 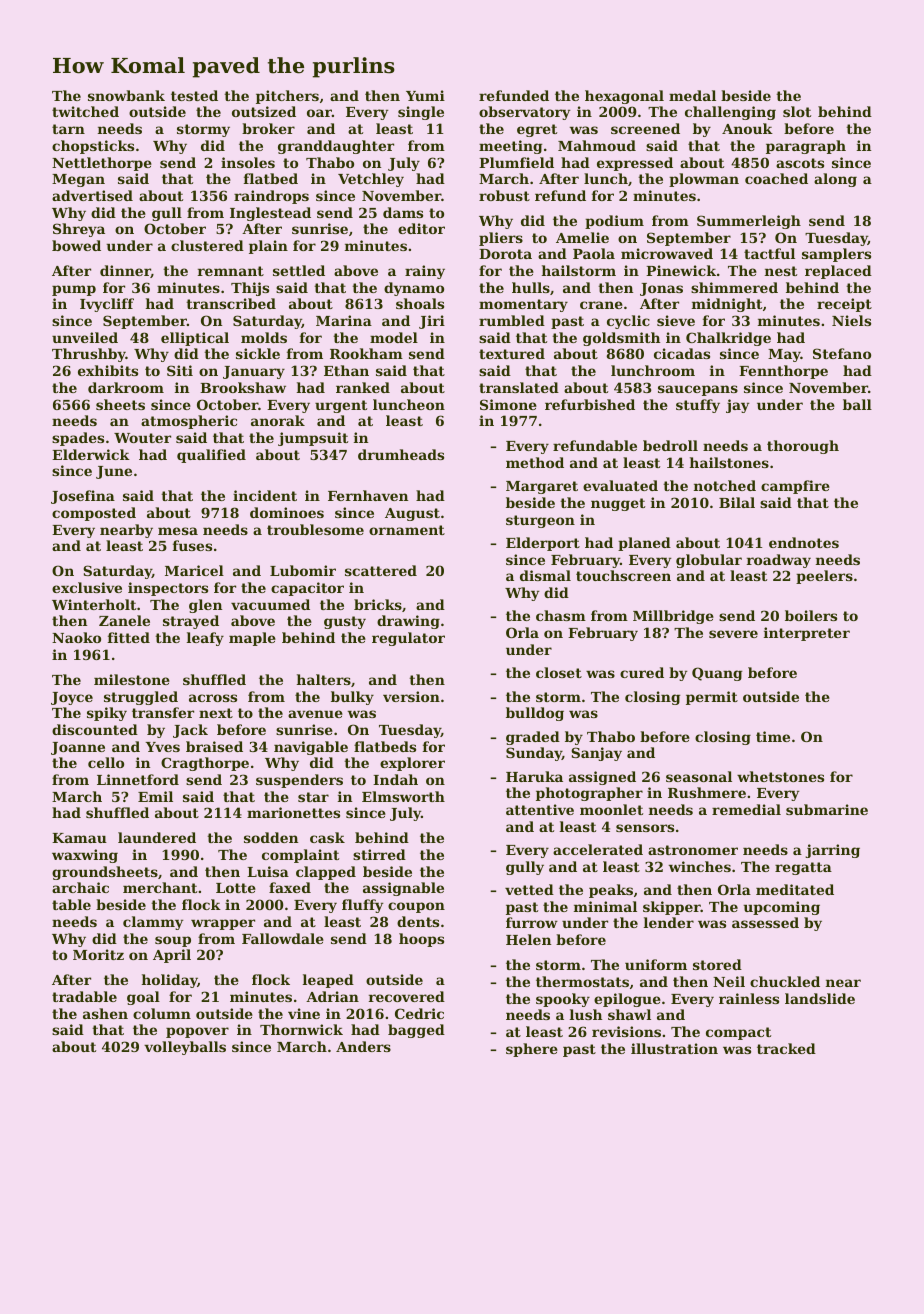 What do you see at coordinates (712, 698) in the page?
I see `permit` at bounding box center [712, 698].
